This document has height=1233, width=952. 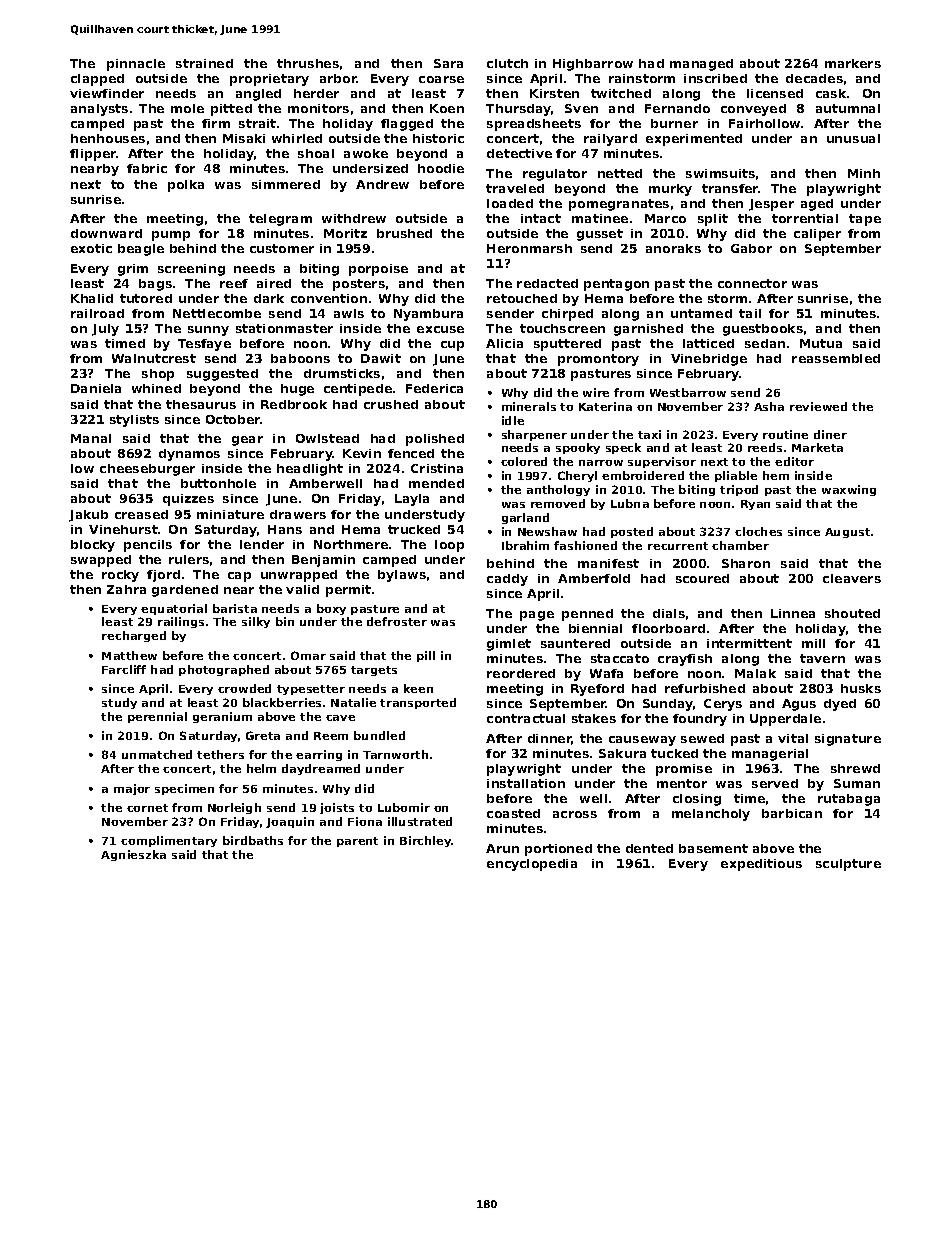 What do you see at coordinates (230, 514) in the document?
I see `miniature` at bounding box center [230, 514].
